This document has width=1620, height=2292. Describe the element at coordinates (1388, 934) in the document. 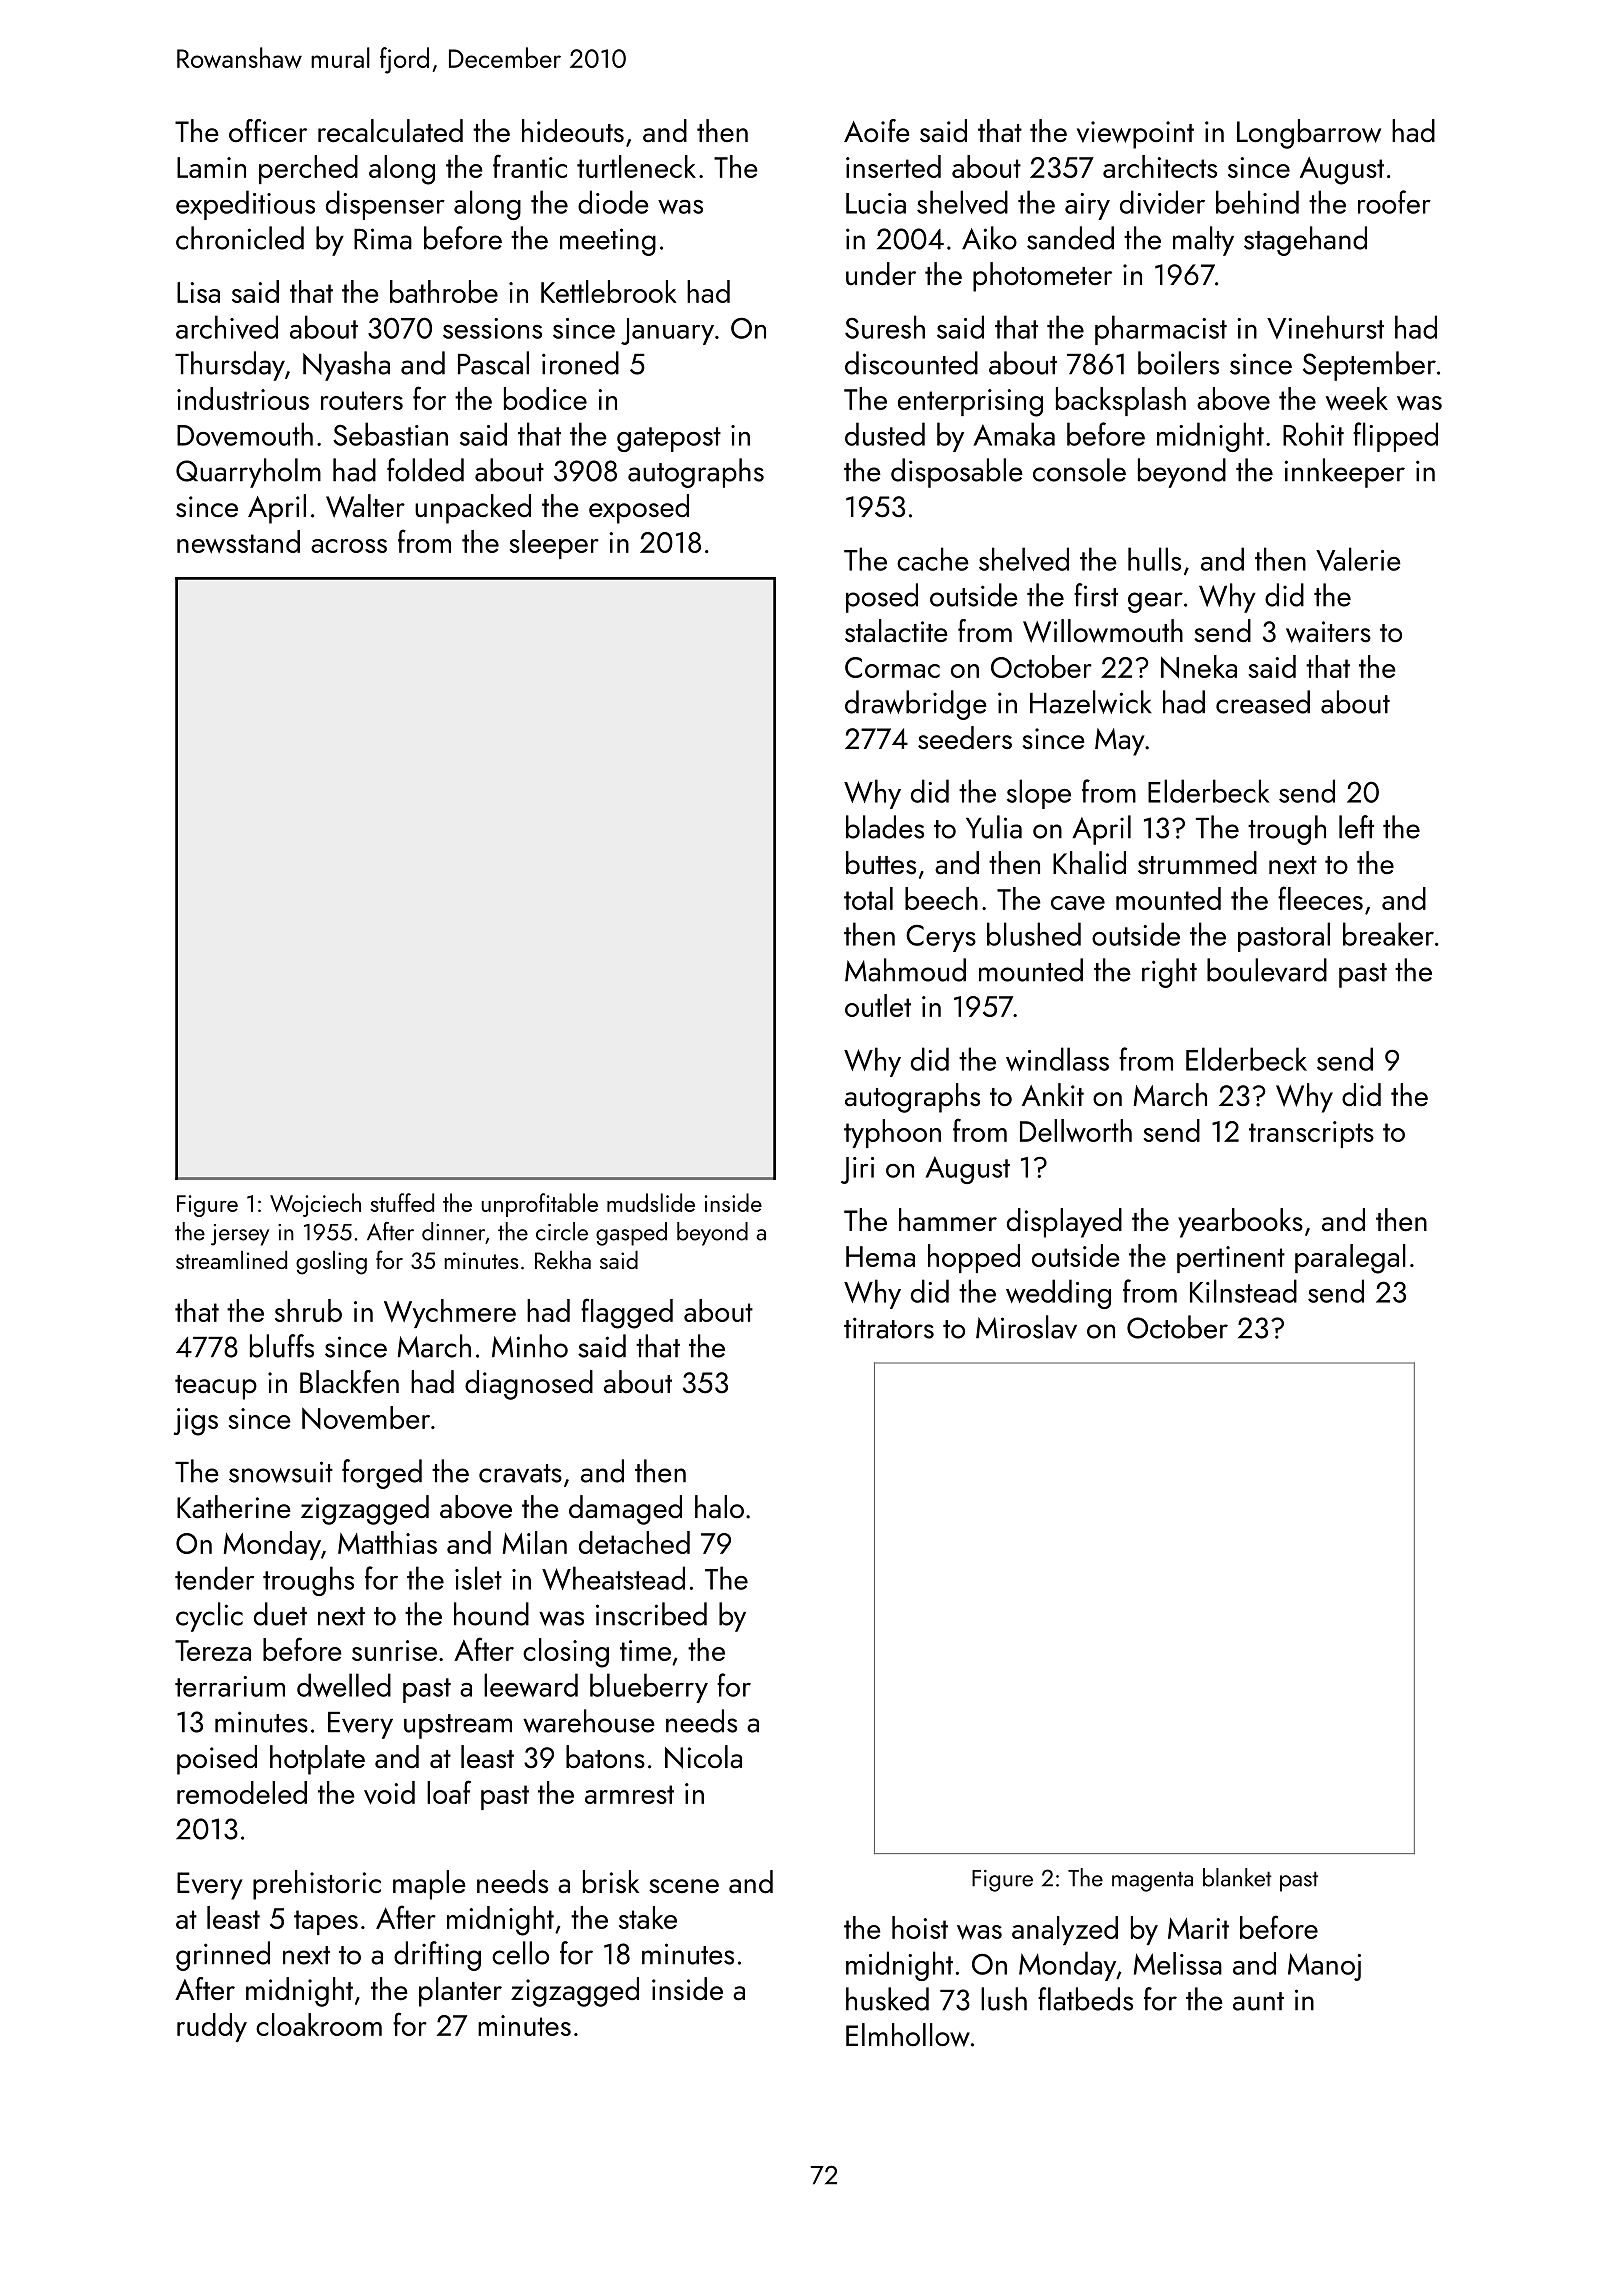

I see `breaker` at that location.
